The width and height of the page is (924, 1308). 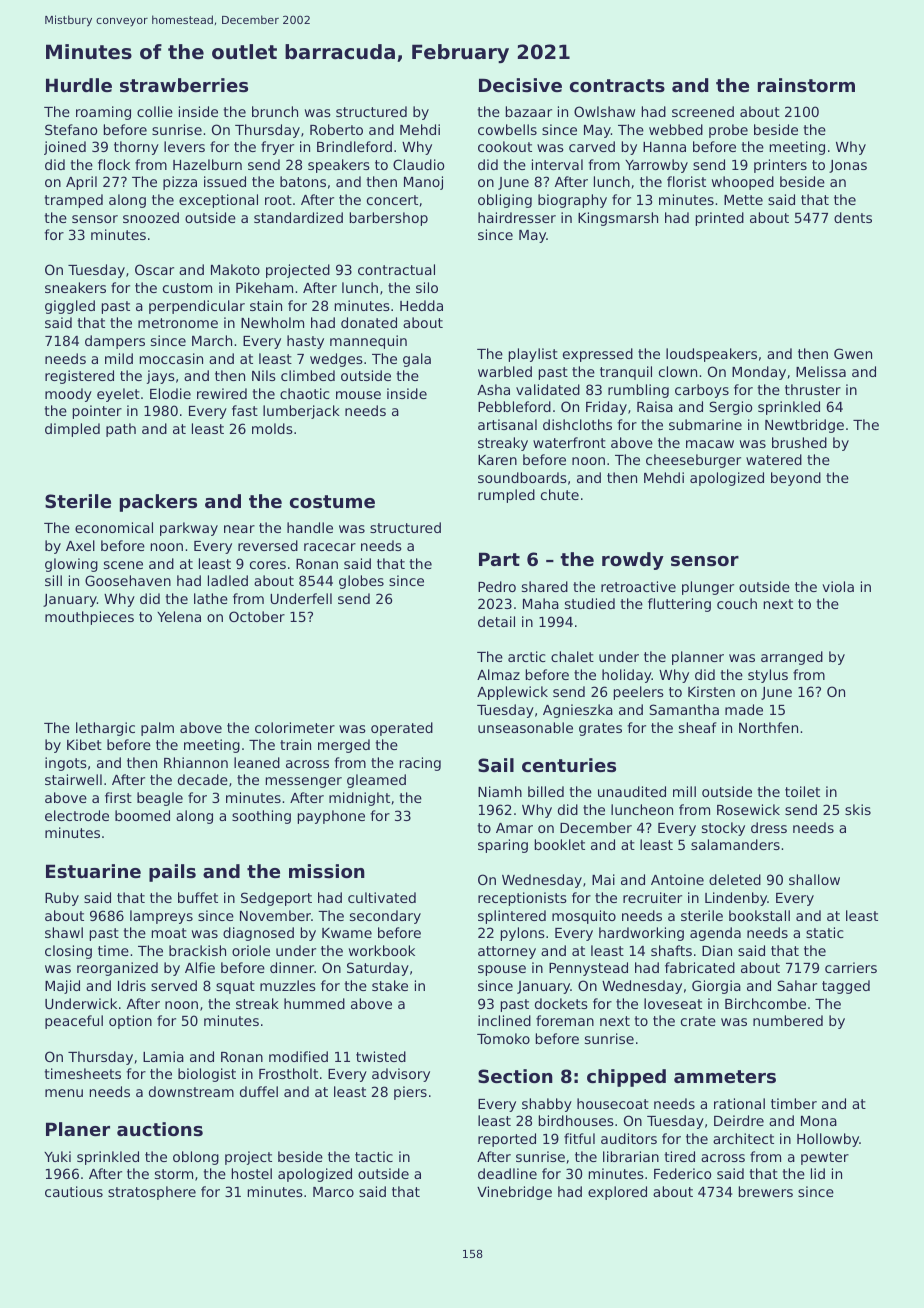 What do you see at coordinates (533, 355) in the page?
I see `playlist` at bounding box center [533, 355].
